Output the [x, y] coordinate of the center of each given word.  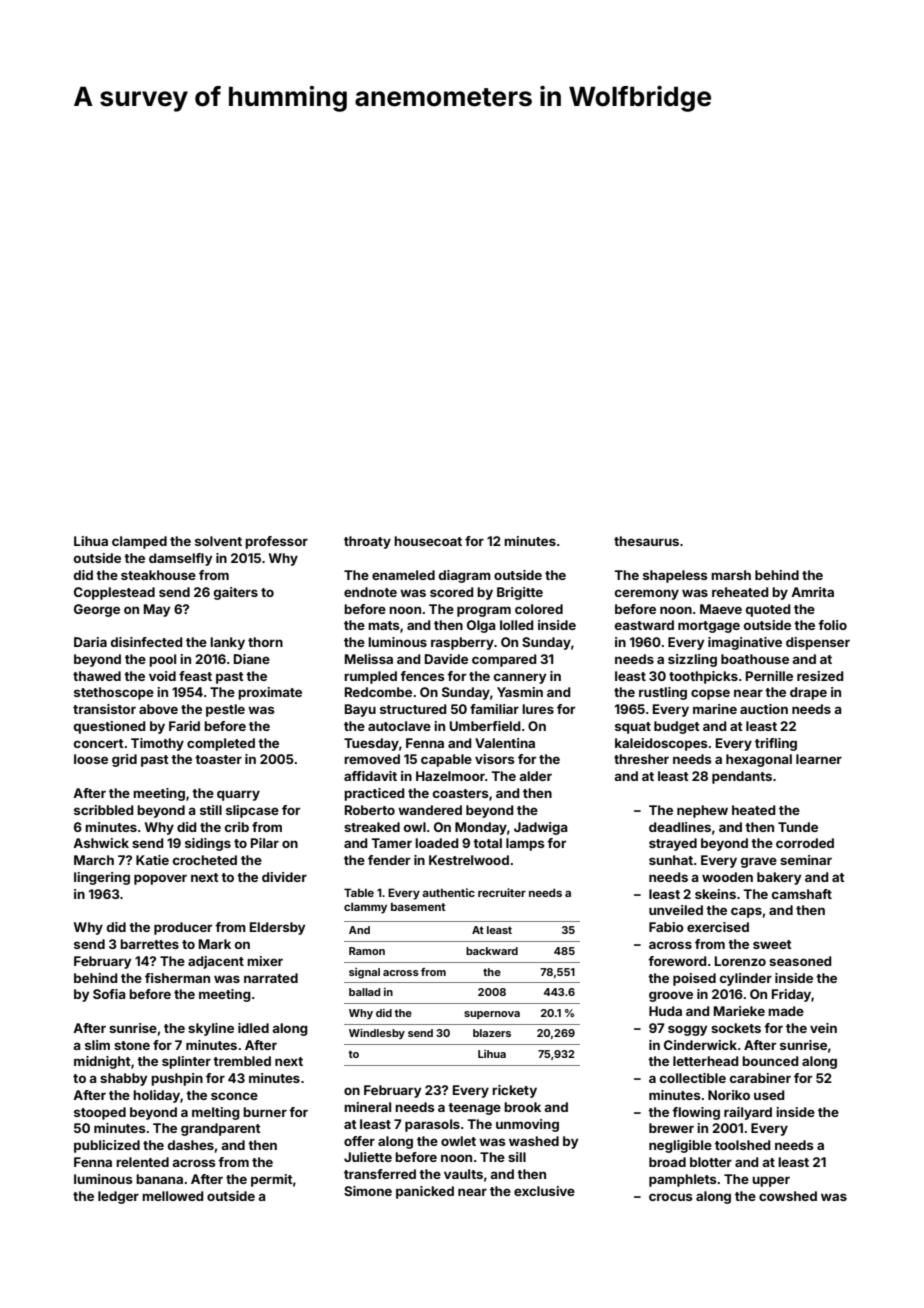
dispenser [818, 643]
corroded [805, 843]
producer [183, 928]
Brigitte [520, 593]
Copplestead [114, 593]
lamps [525, 844]
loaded [437, 843]
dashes [191, 1145]
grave [759, 862]
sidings [208, 844]
